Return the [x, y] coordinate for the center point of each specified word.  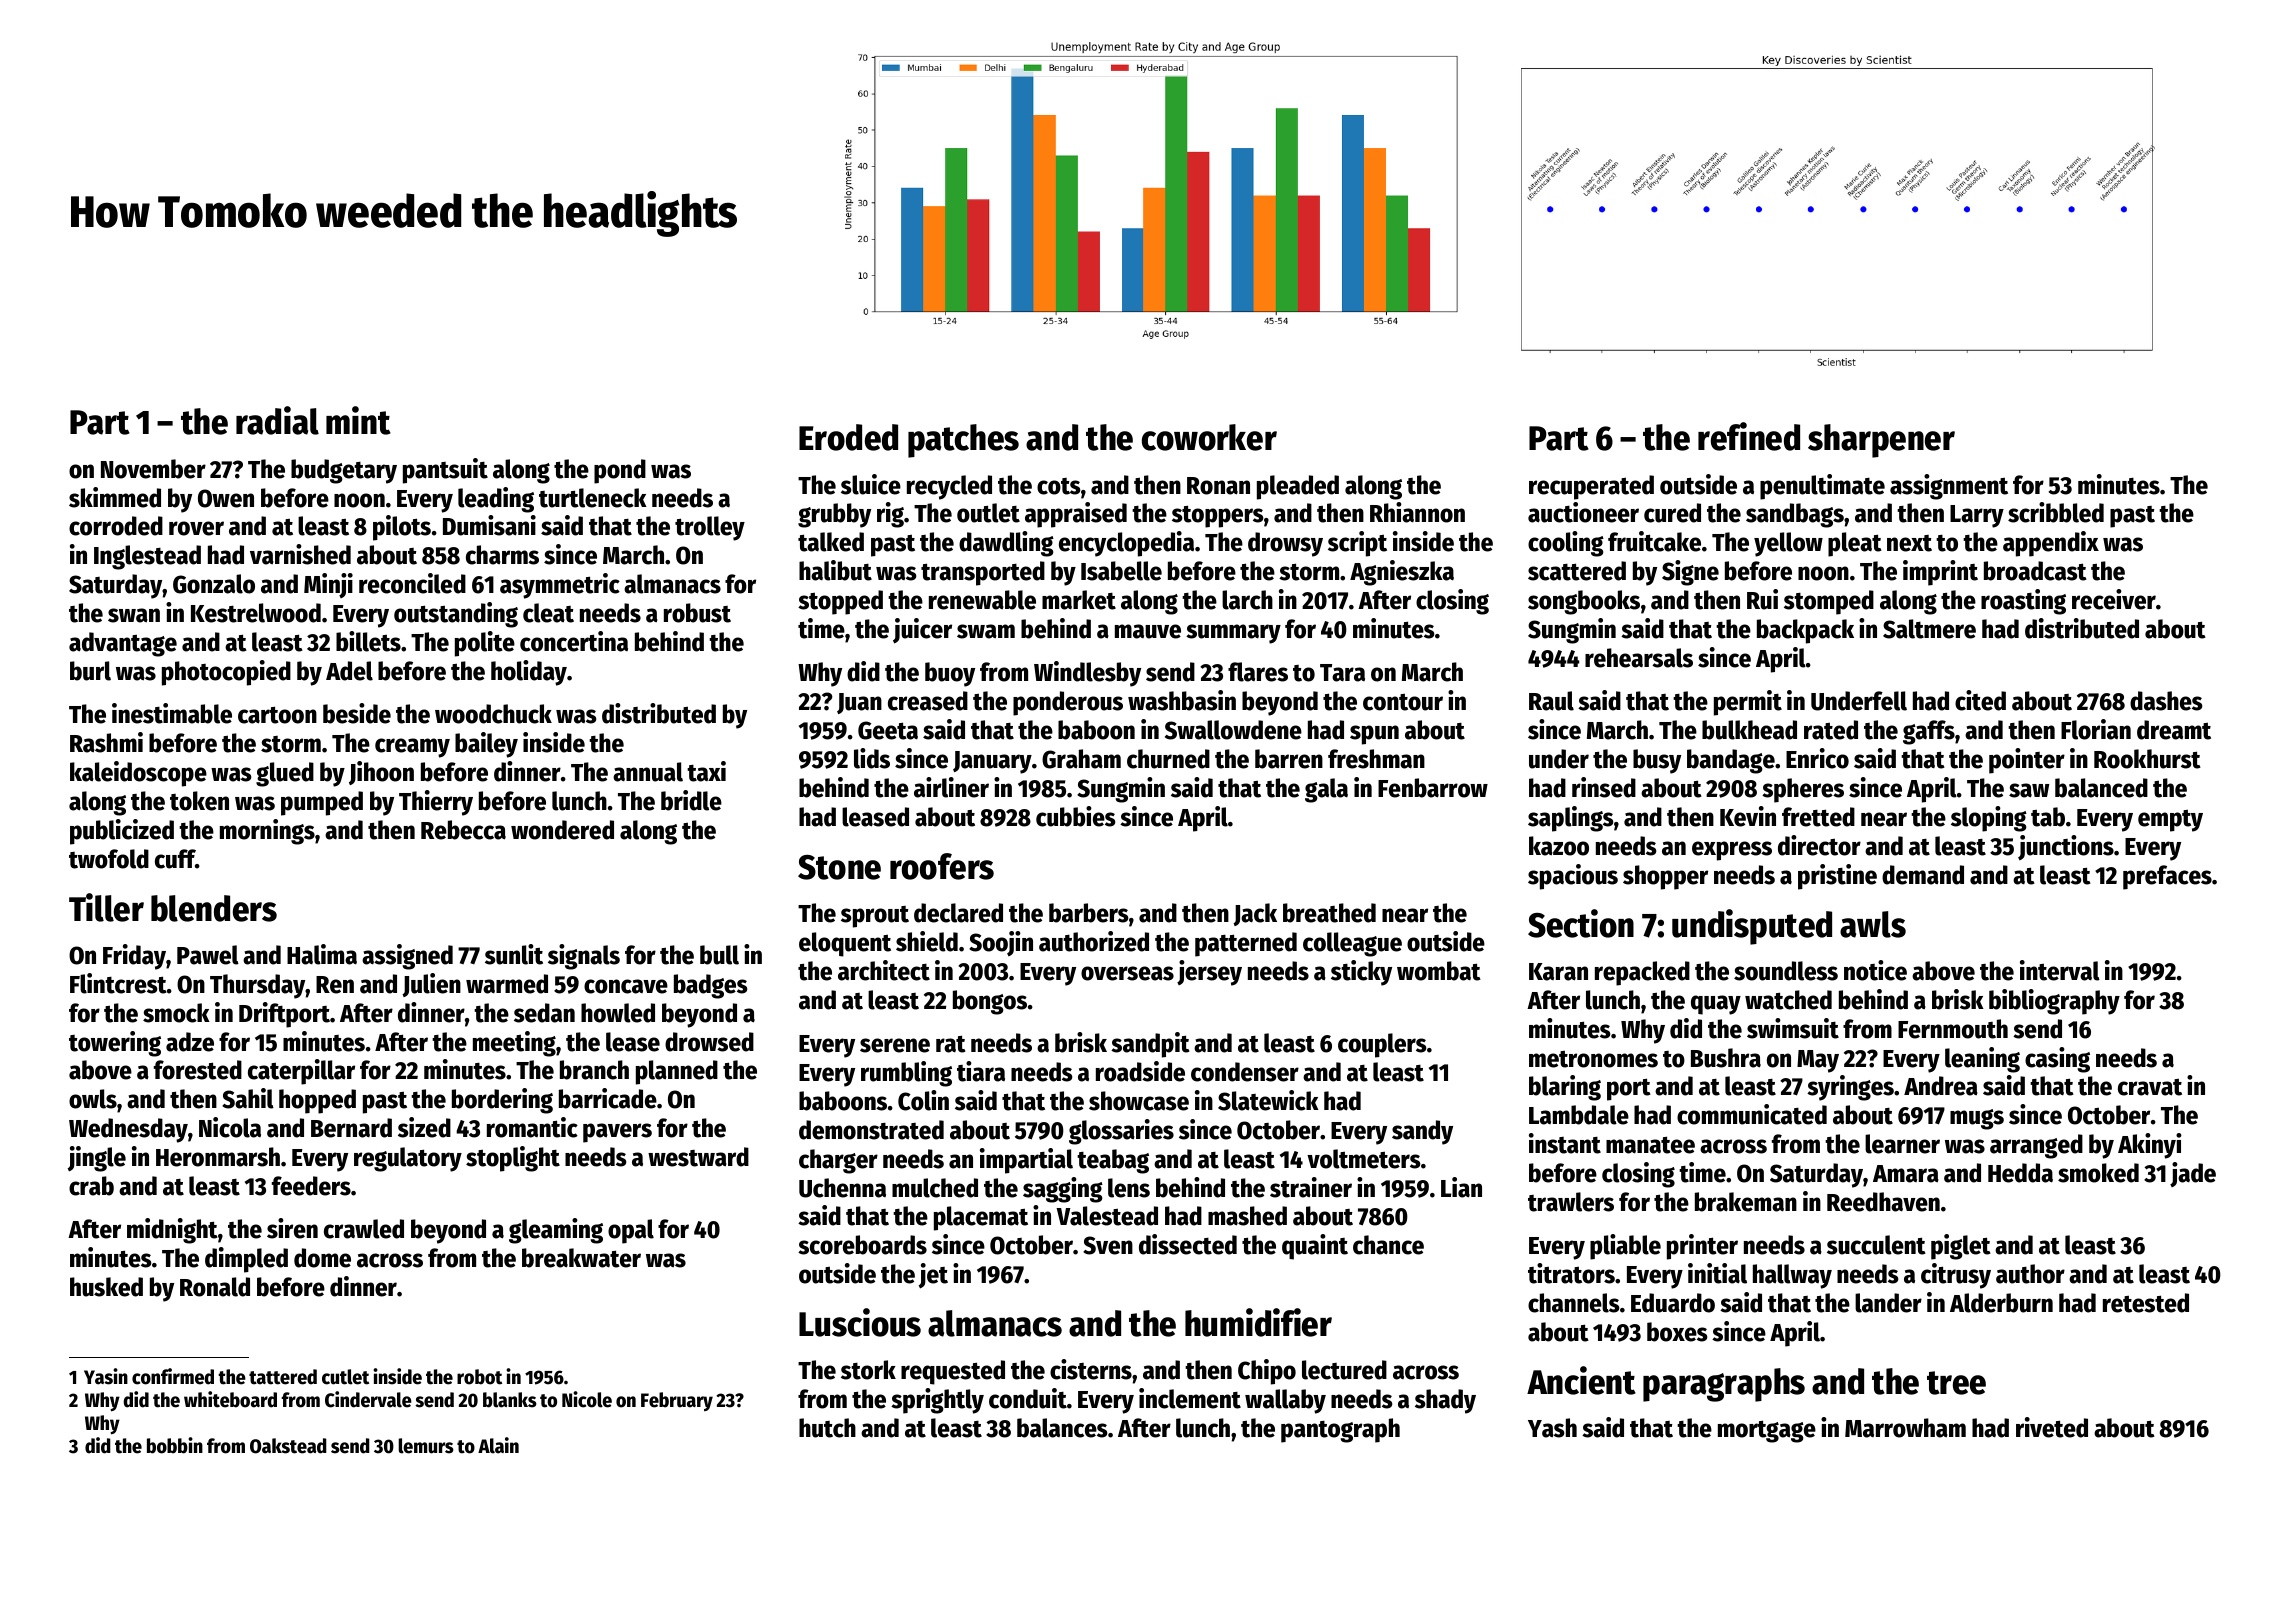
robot [479, 1377]
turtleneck [593, 498]
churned [1168, 759]
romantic [532, 1127]
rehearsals [1639, 658]
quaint [1315, 1247]
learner [1902, 1144]
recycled [949, 487]
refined [1749, 436]
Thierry [436, 803]
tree [1956, 1383]
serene [895, 1045]
